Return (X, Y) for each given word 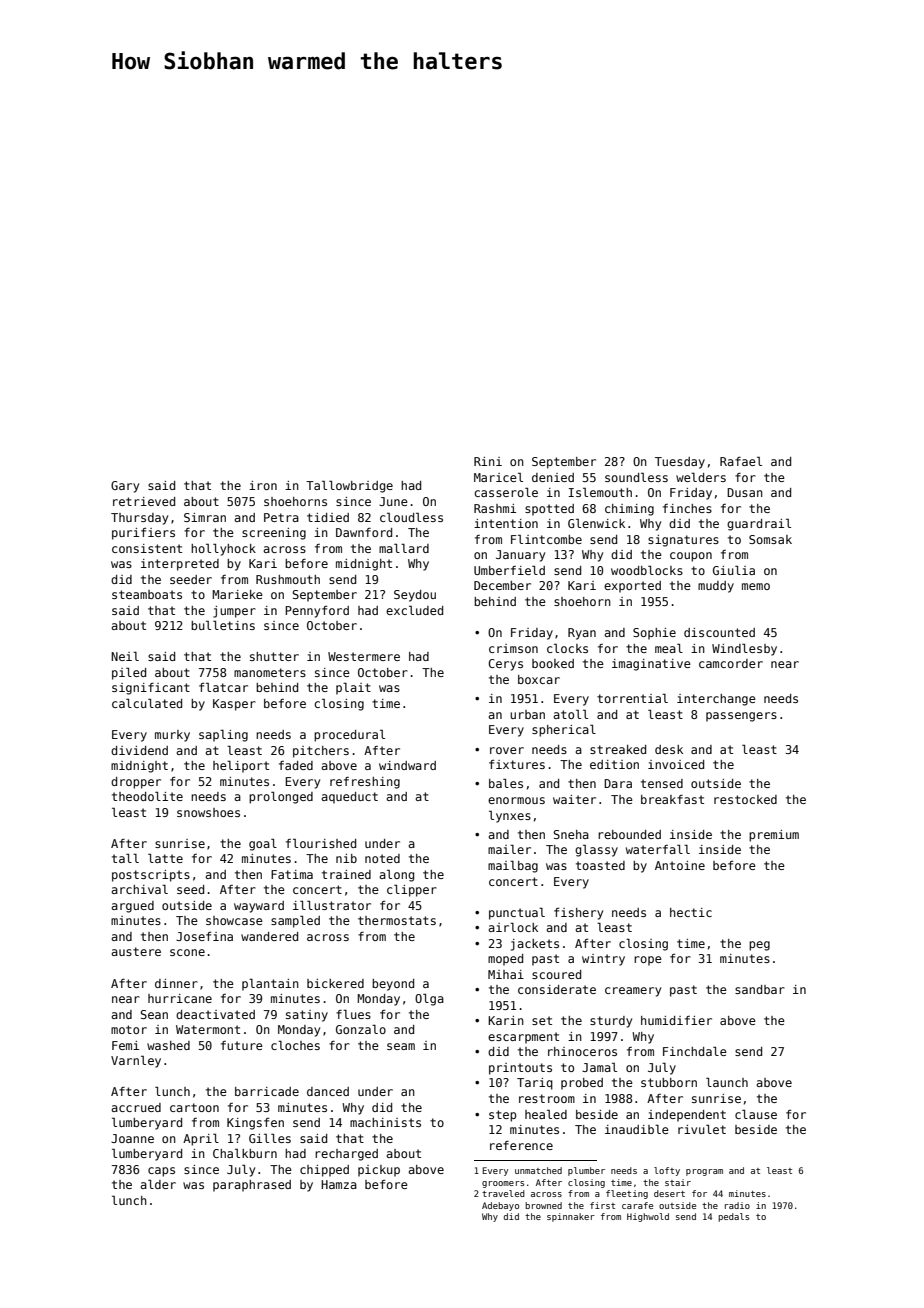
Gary (125, 487)
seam (401, 1046)
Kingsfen (255, 1124)
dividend (139, 750)
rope (648, 961)
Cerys (505, 665)
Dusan (745, 492)
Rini (488, 461)
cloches (295, 1045)
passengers (741, 717)
